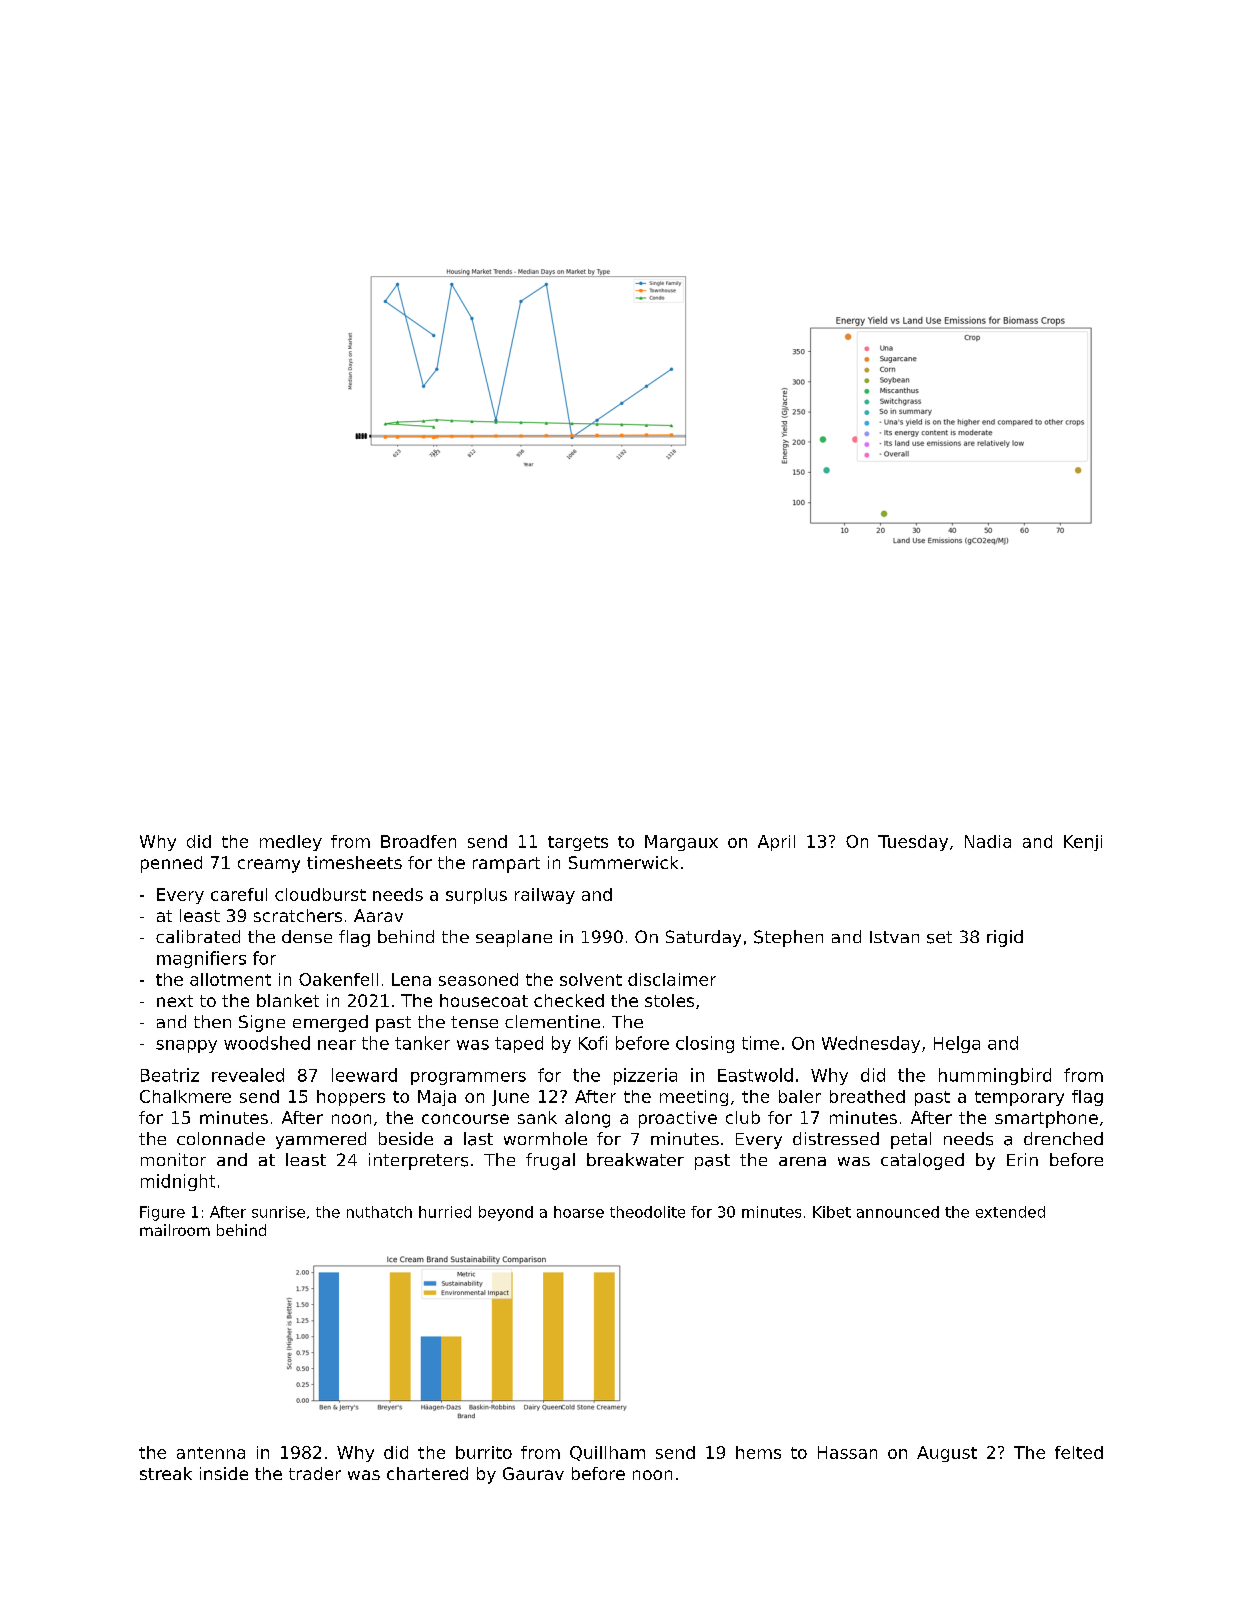  I want to click on hems, so click(758, 1452).
